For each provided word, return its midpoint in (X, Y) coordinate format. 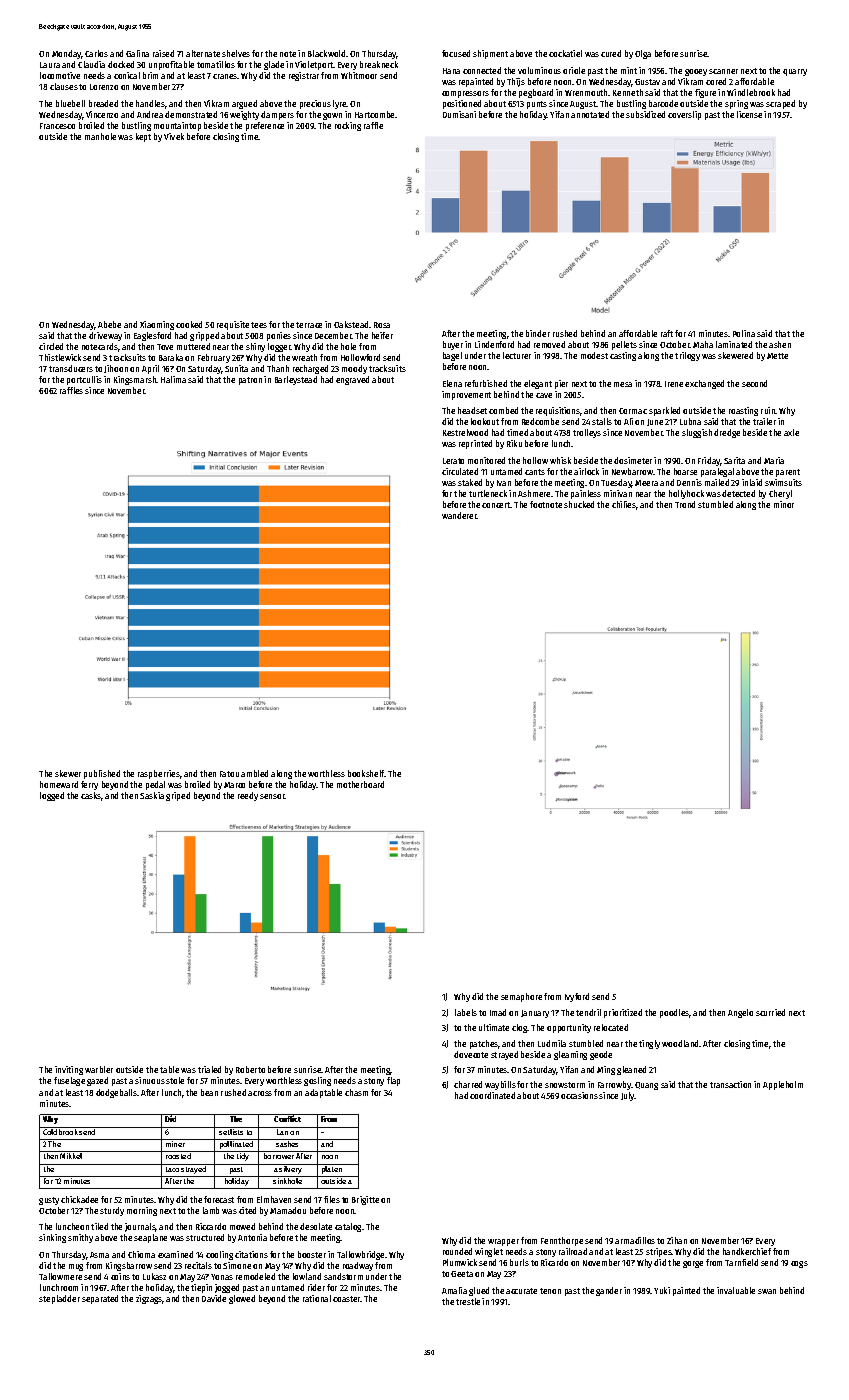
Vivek (174, 136)
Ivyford (577, 997)
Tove (165, 347)
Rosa (382, 325)
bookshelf (366, 773)
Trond (685, 504)
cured (611, 53)
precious (315, 104)
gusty (49, 1201)
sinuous (150, 1080)
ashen (780, 344)
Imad (498, 1012)
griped (178, 796)
